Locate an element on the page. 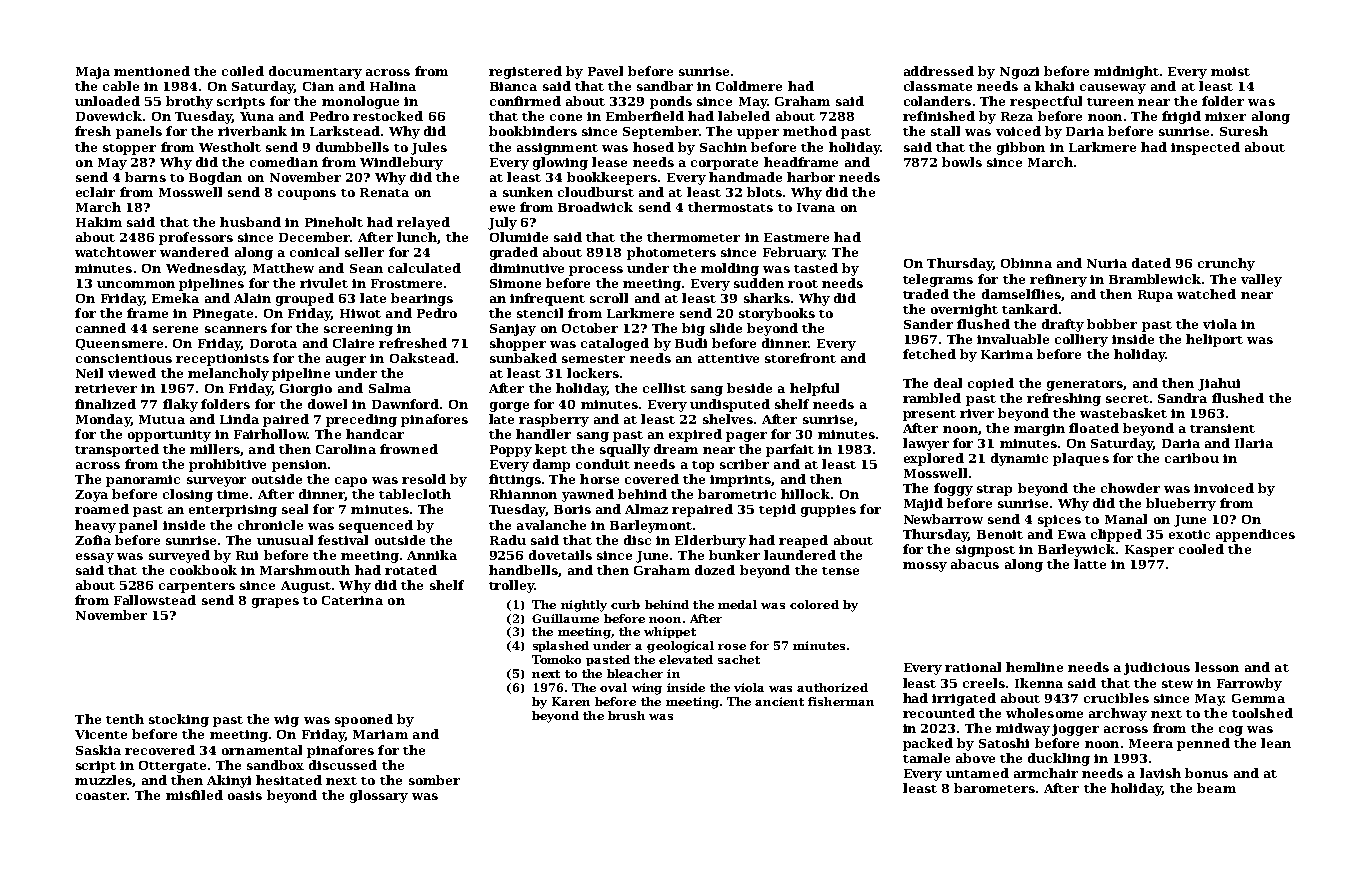 The image size is (1372, 887). horse is located at coordinates (599, 479).
